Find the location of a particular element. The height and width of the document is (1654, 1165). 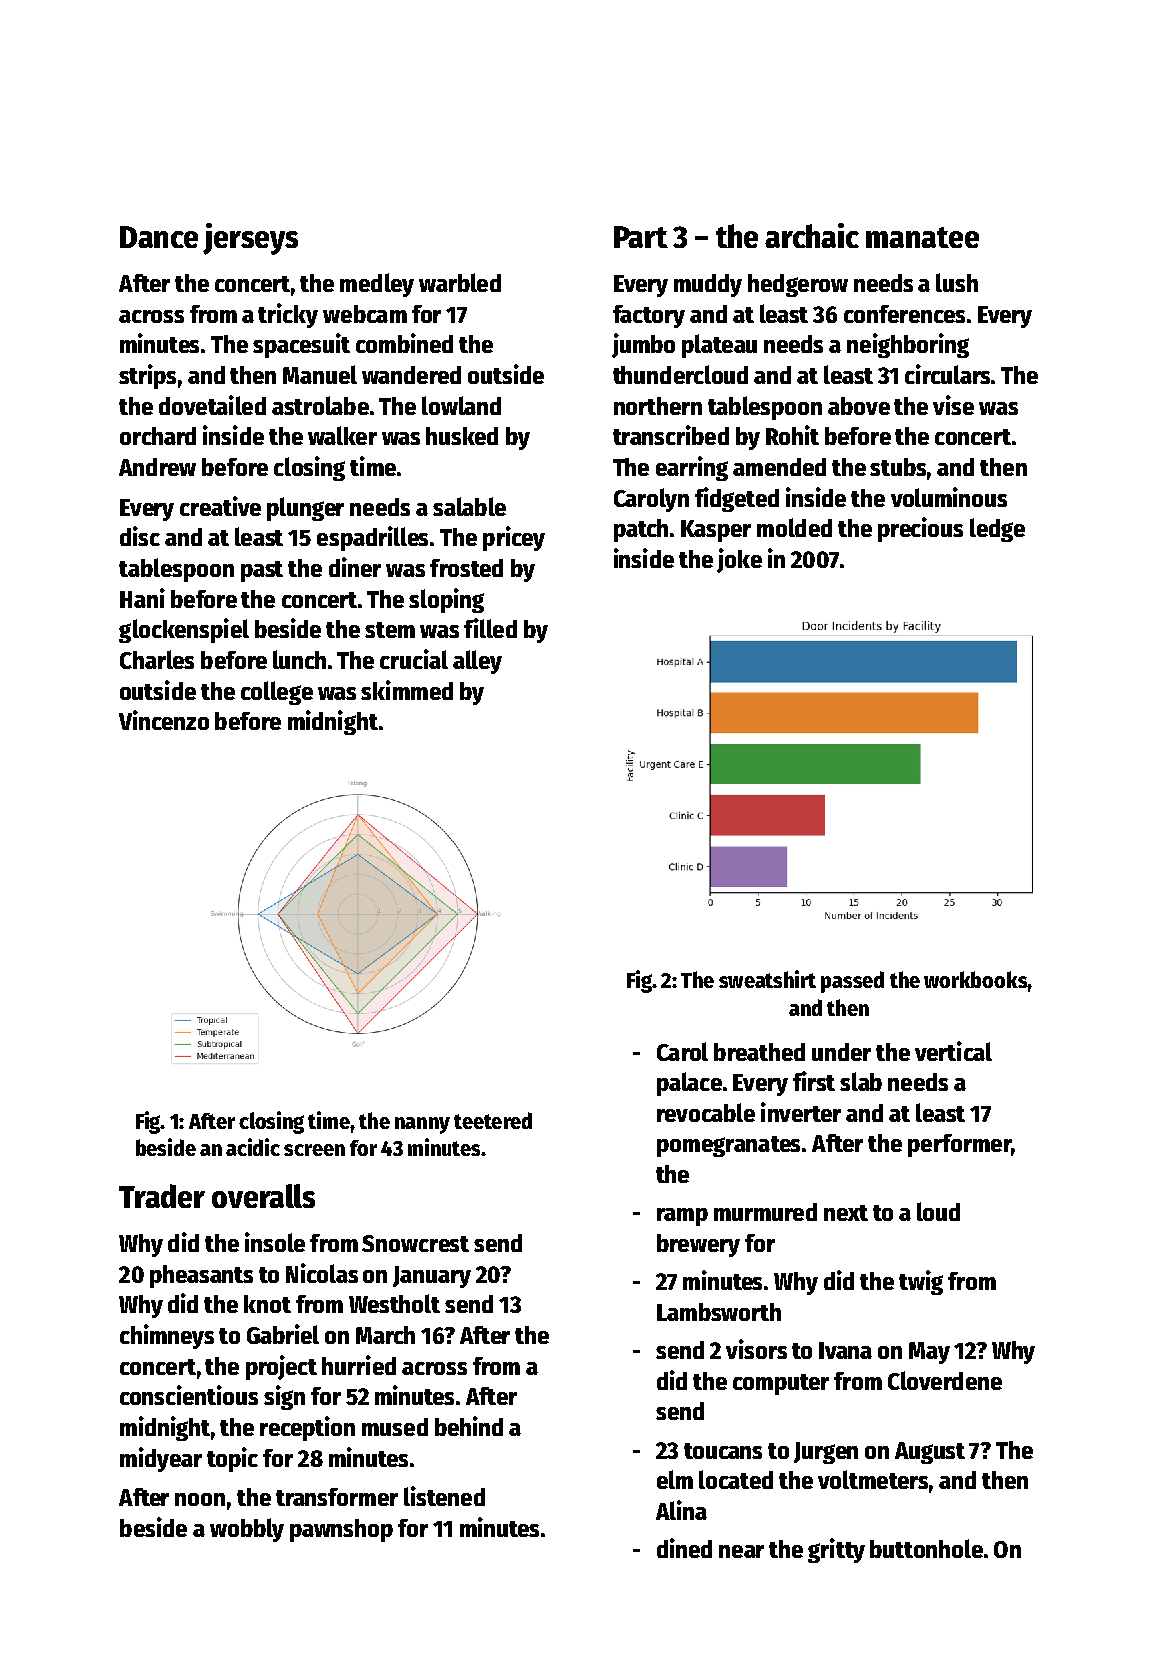

skimmed is located at coordinates (407, 690).
